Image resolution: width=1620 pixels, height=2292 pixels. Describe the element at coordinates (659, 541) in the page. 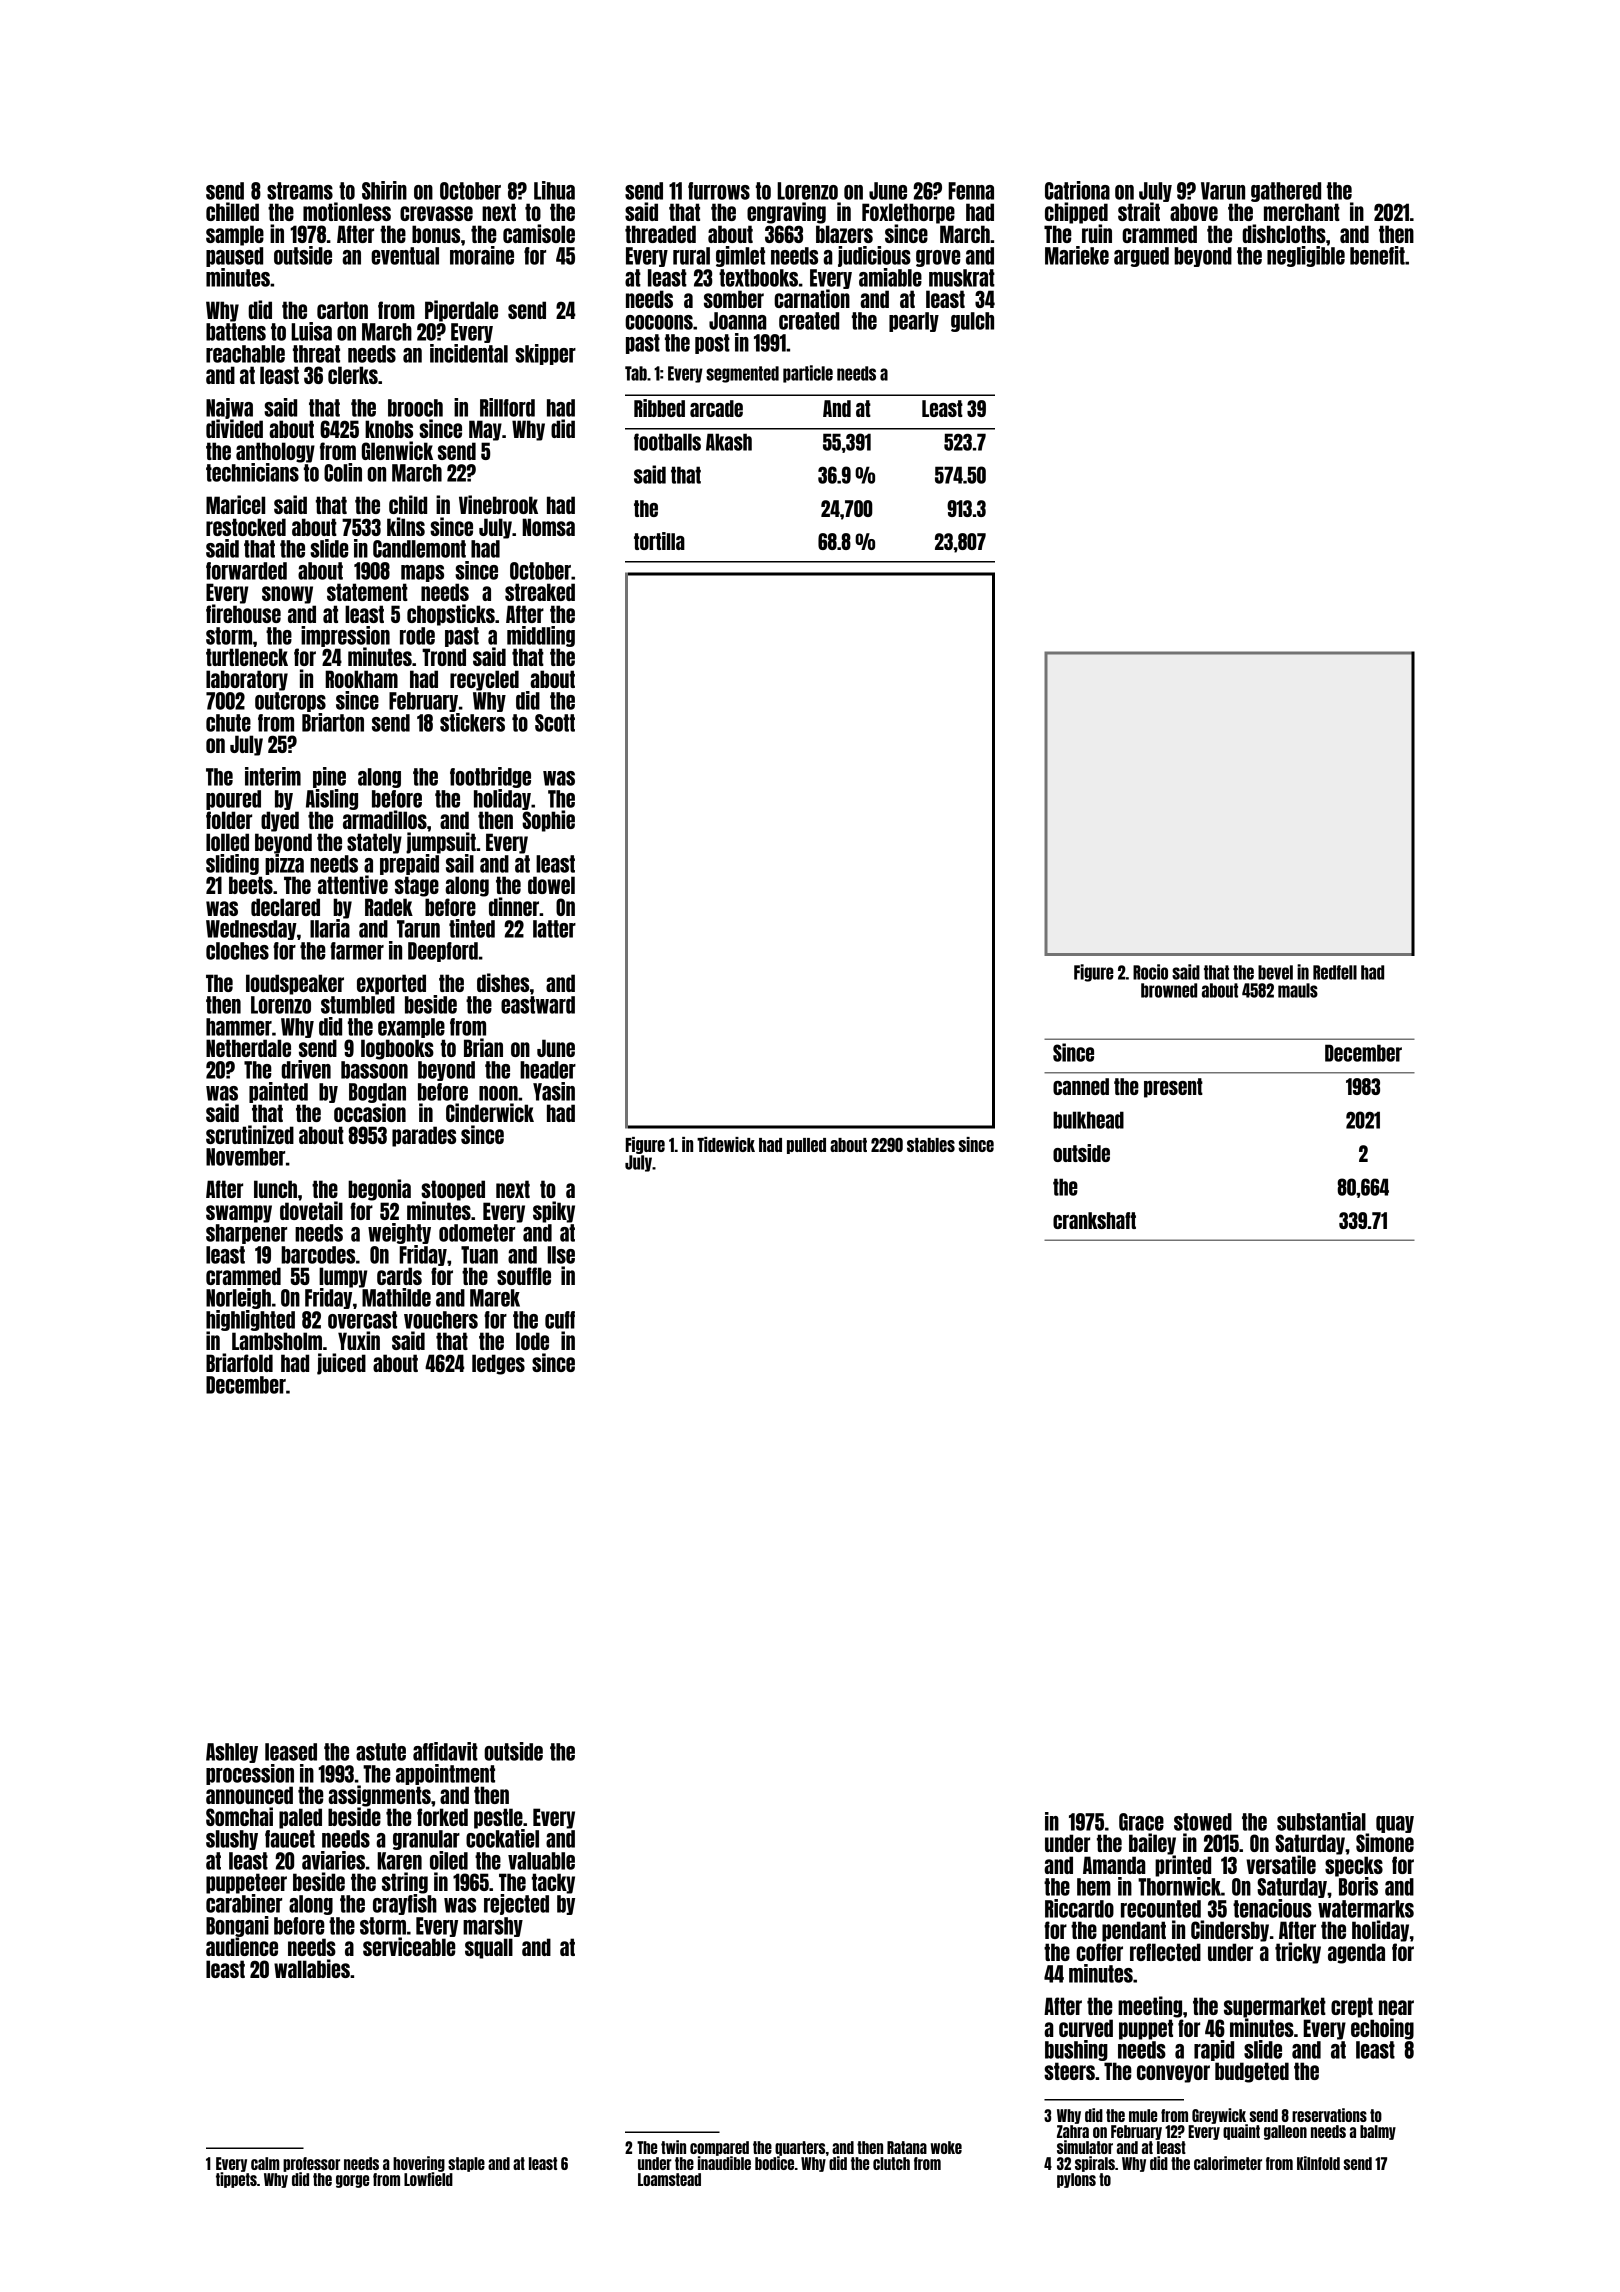

I see `tortilla` at that location.
